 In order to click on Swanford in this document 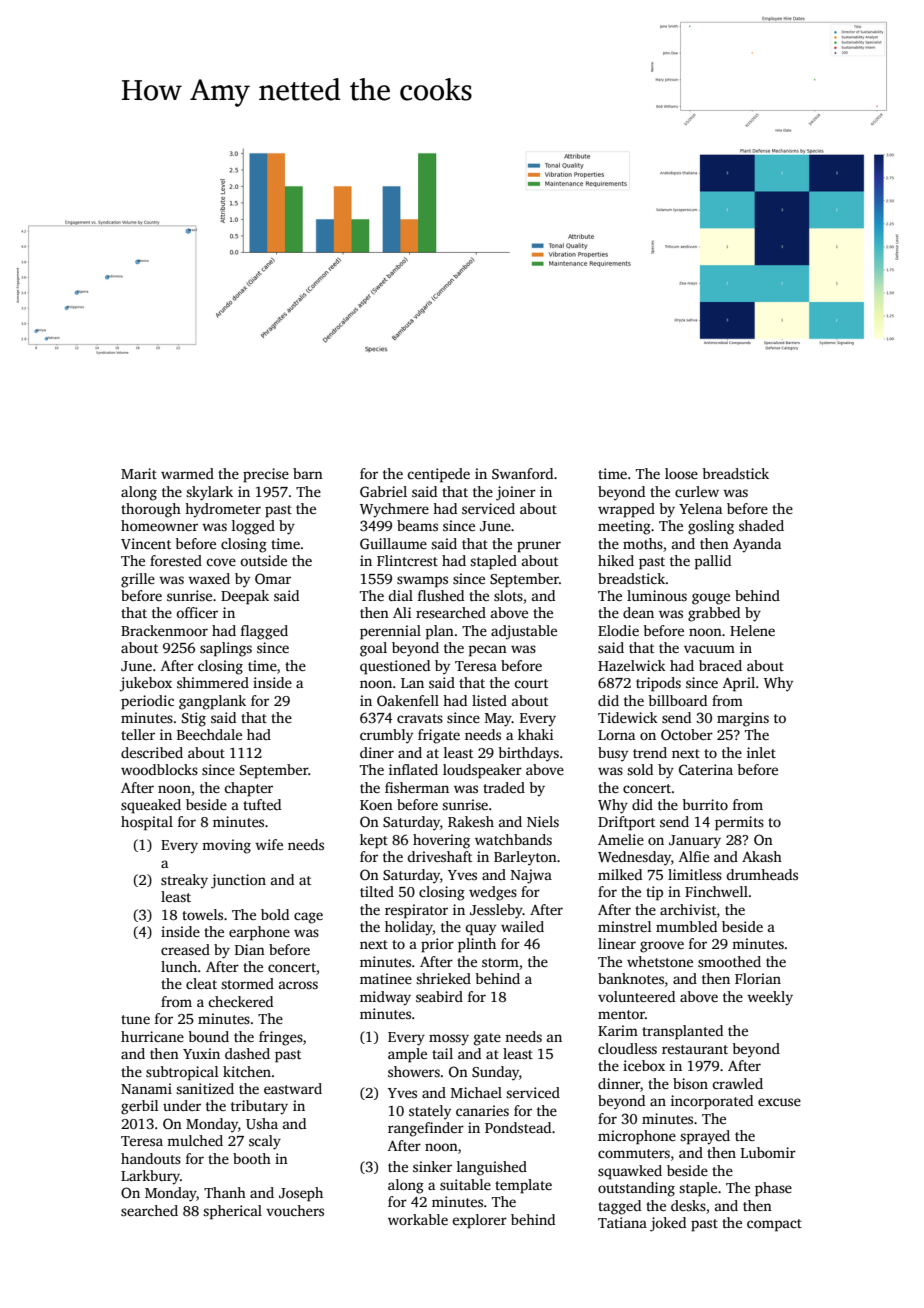, I will do `click(522, 473)`.
